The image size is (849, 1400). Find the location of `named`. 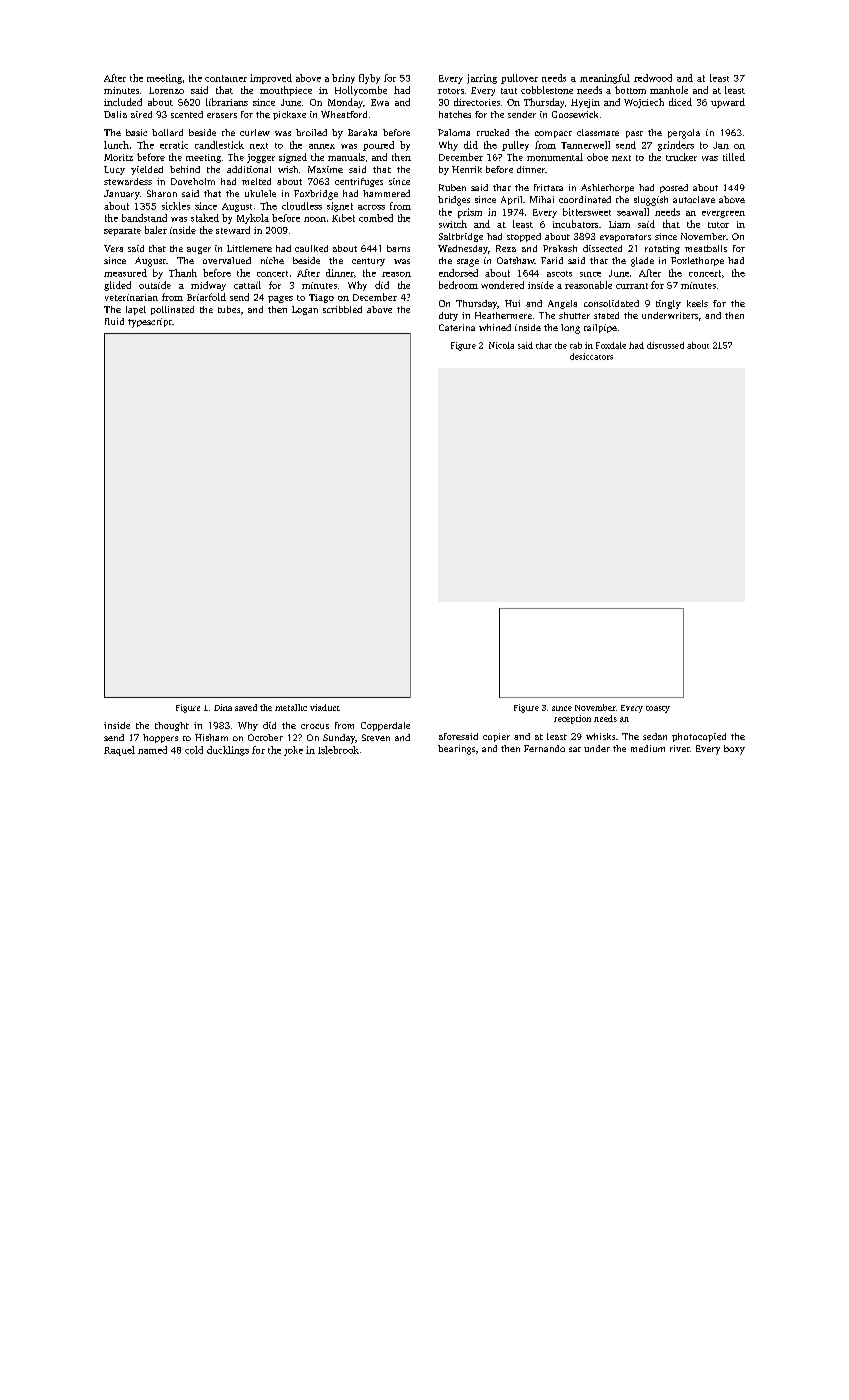

named is located at coordinates (152, 750).
